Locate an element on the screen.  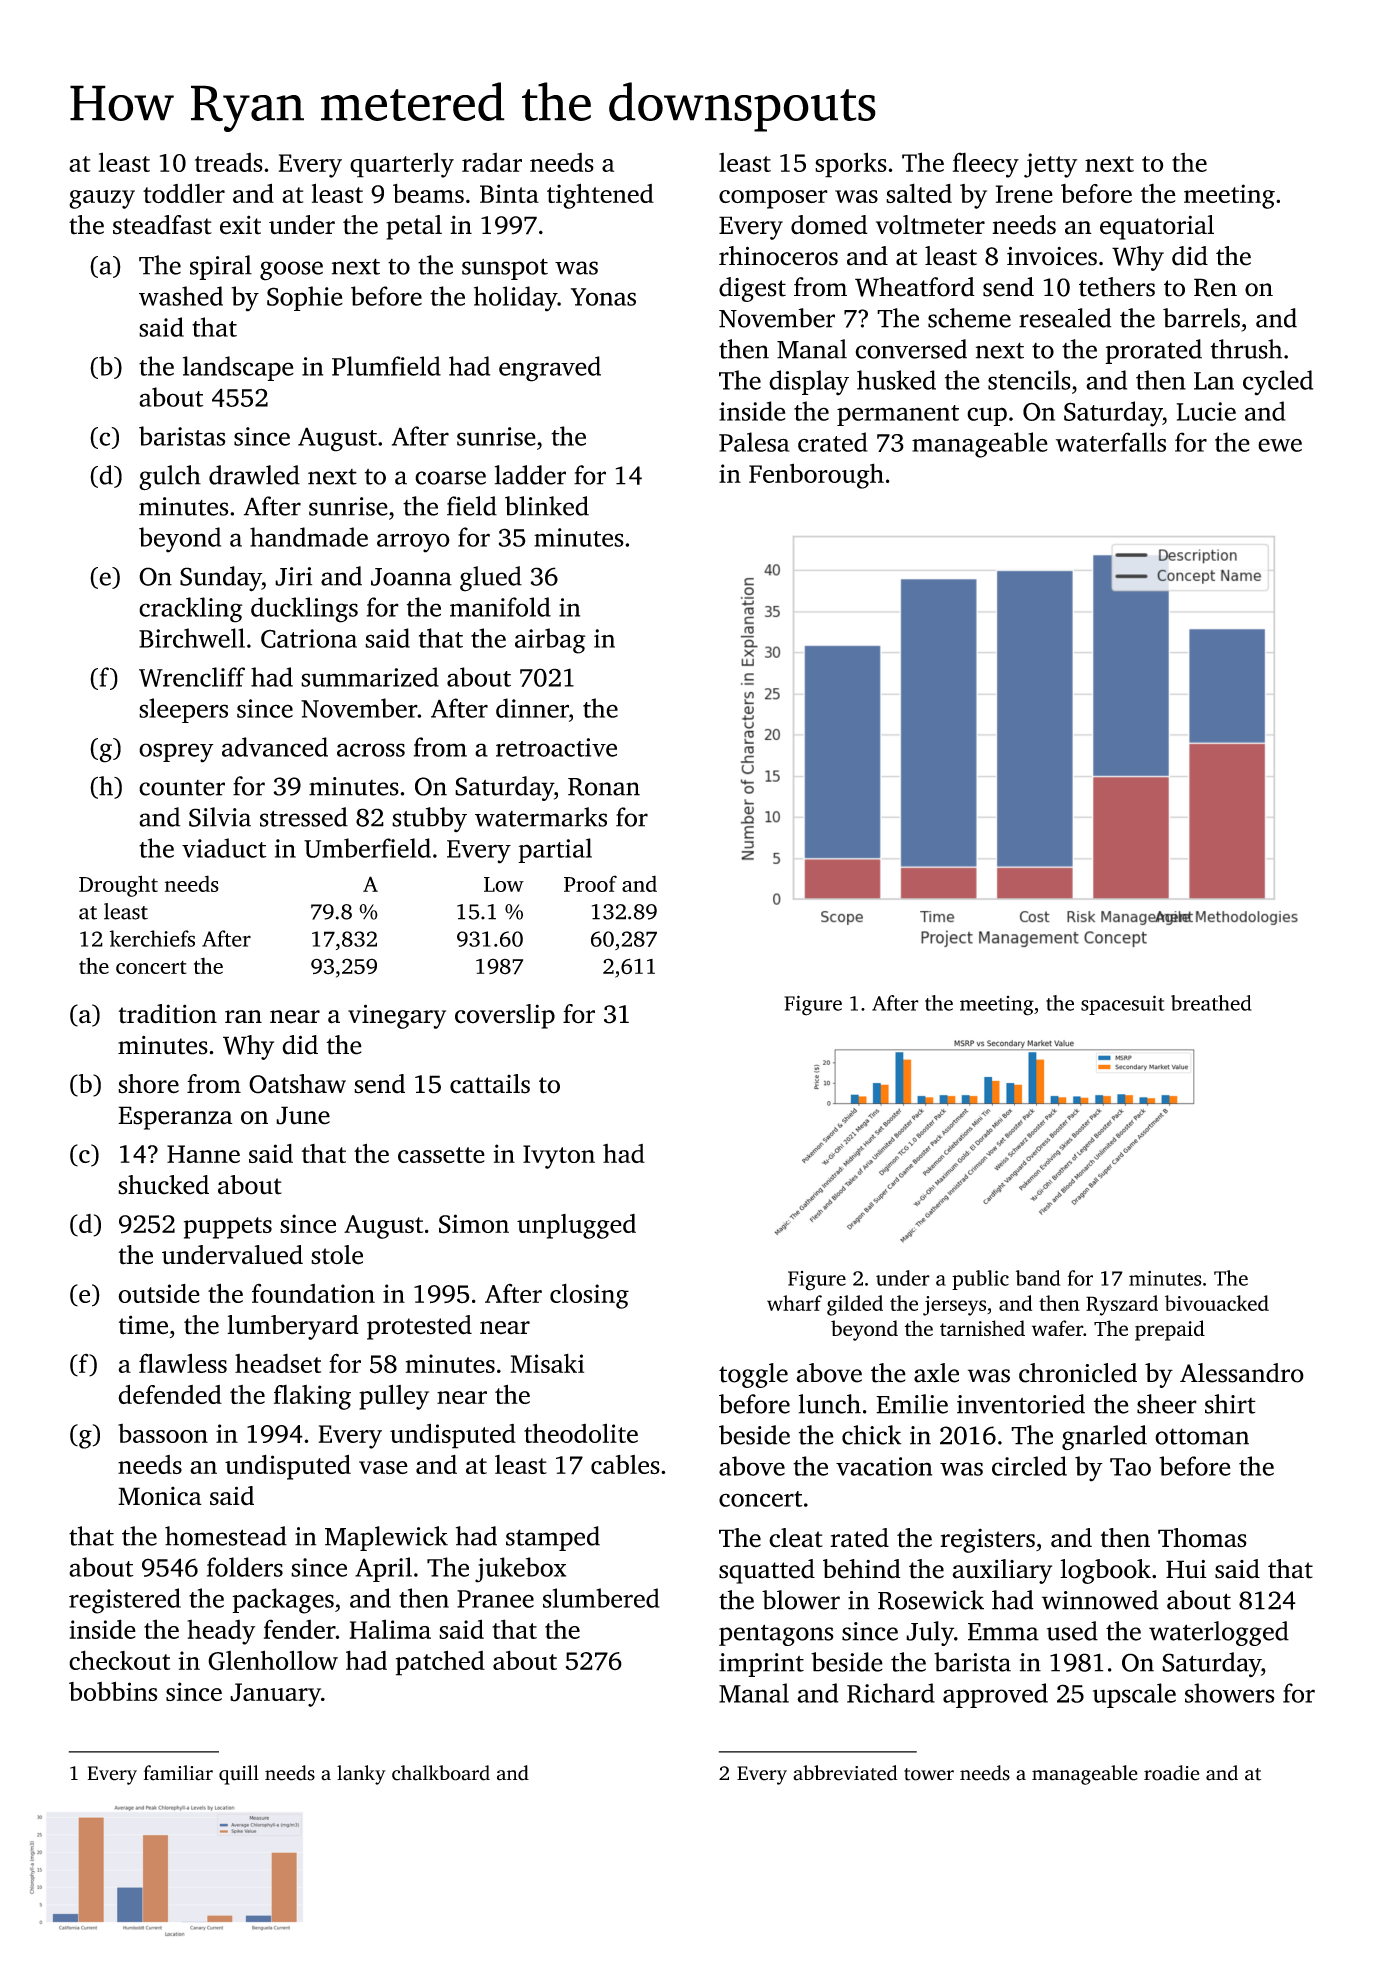
radar is located at coordinates (492, 162).
